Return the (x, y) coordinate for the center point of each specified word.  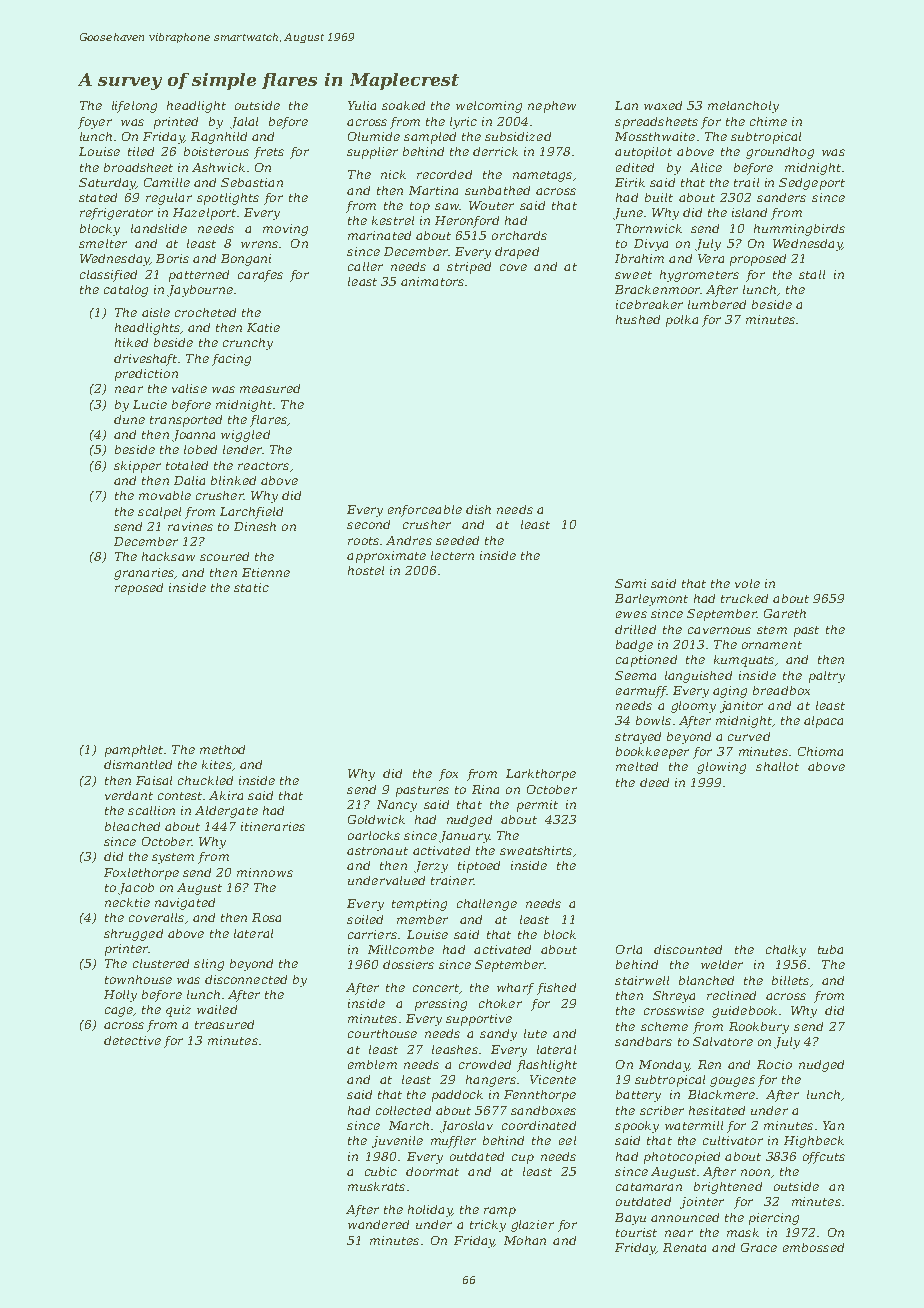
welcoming (489, 107)
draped (517, 253)
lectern (452, 555)
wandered (378, 1224)
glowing (721, 768)
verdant (129, 795)
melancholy (743, 107)
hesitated (717, 1110)
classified (108, 276)
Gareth (785, 613)
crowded (485, 1064)
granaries (144, 574)
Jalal (244, 123)
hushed (638, 319)
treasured (224, 1024)
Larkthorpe (541, 775)
